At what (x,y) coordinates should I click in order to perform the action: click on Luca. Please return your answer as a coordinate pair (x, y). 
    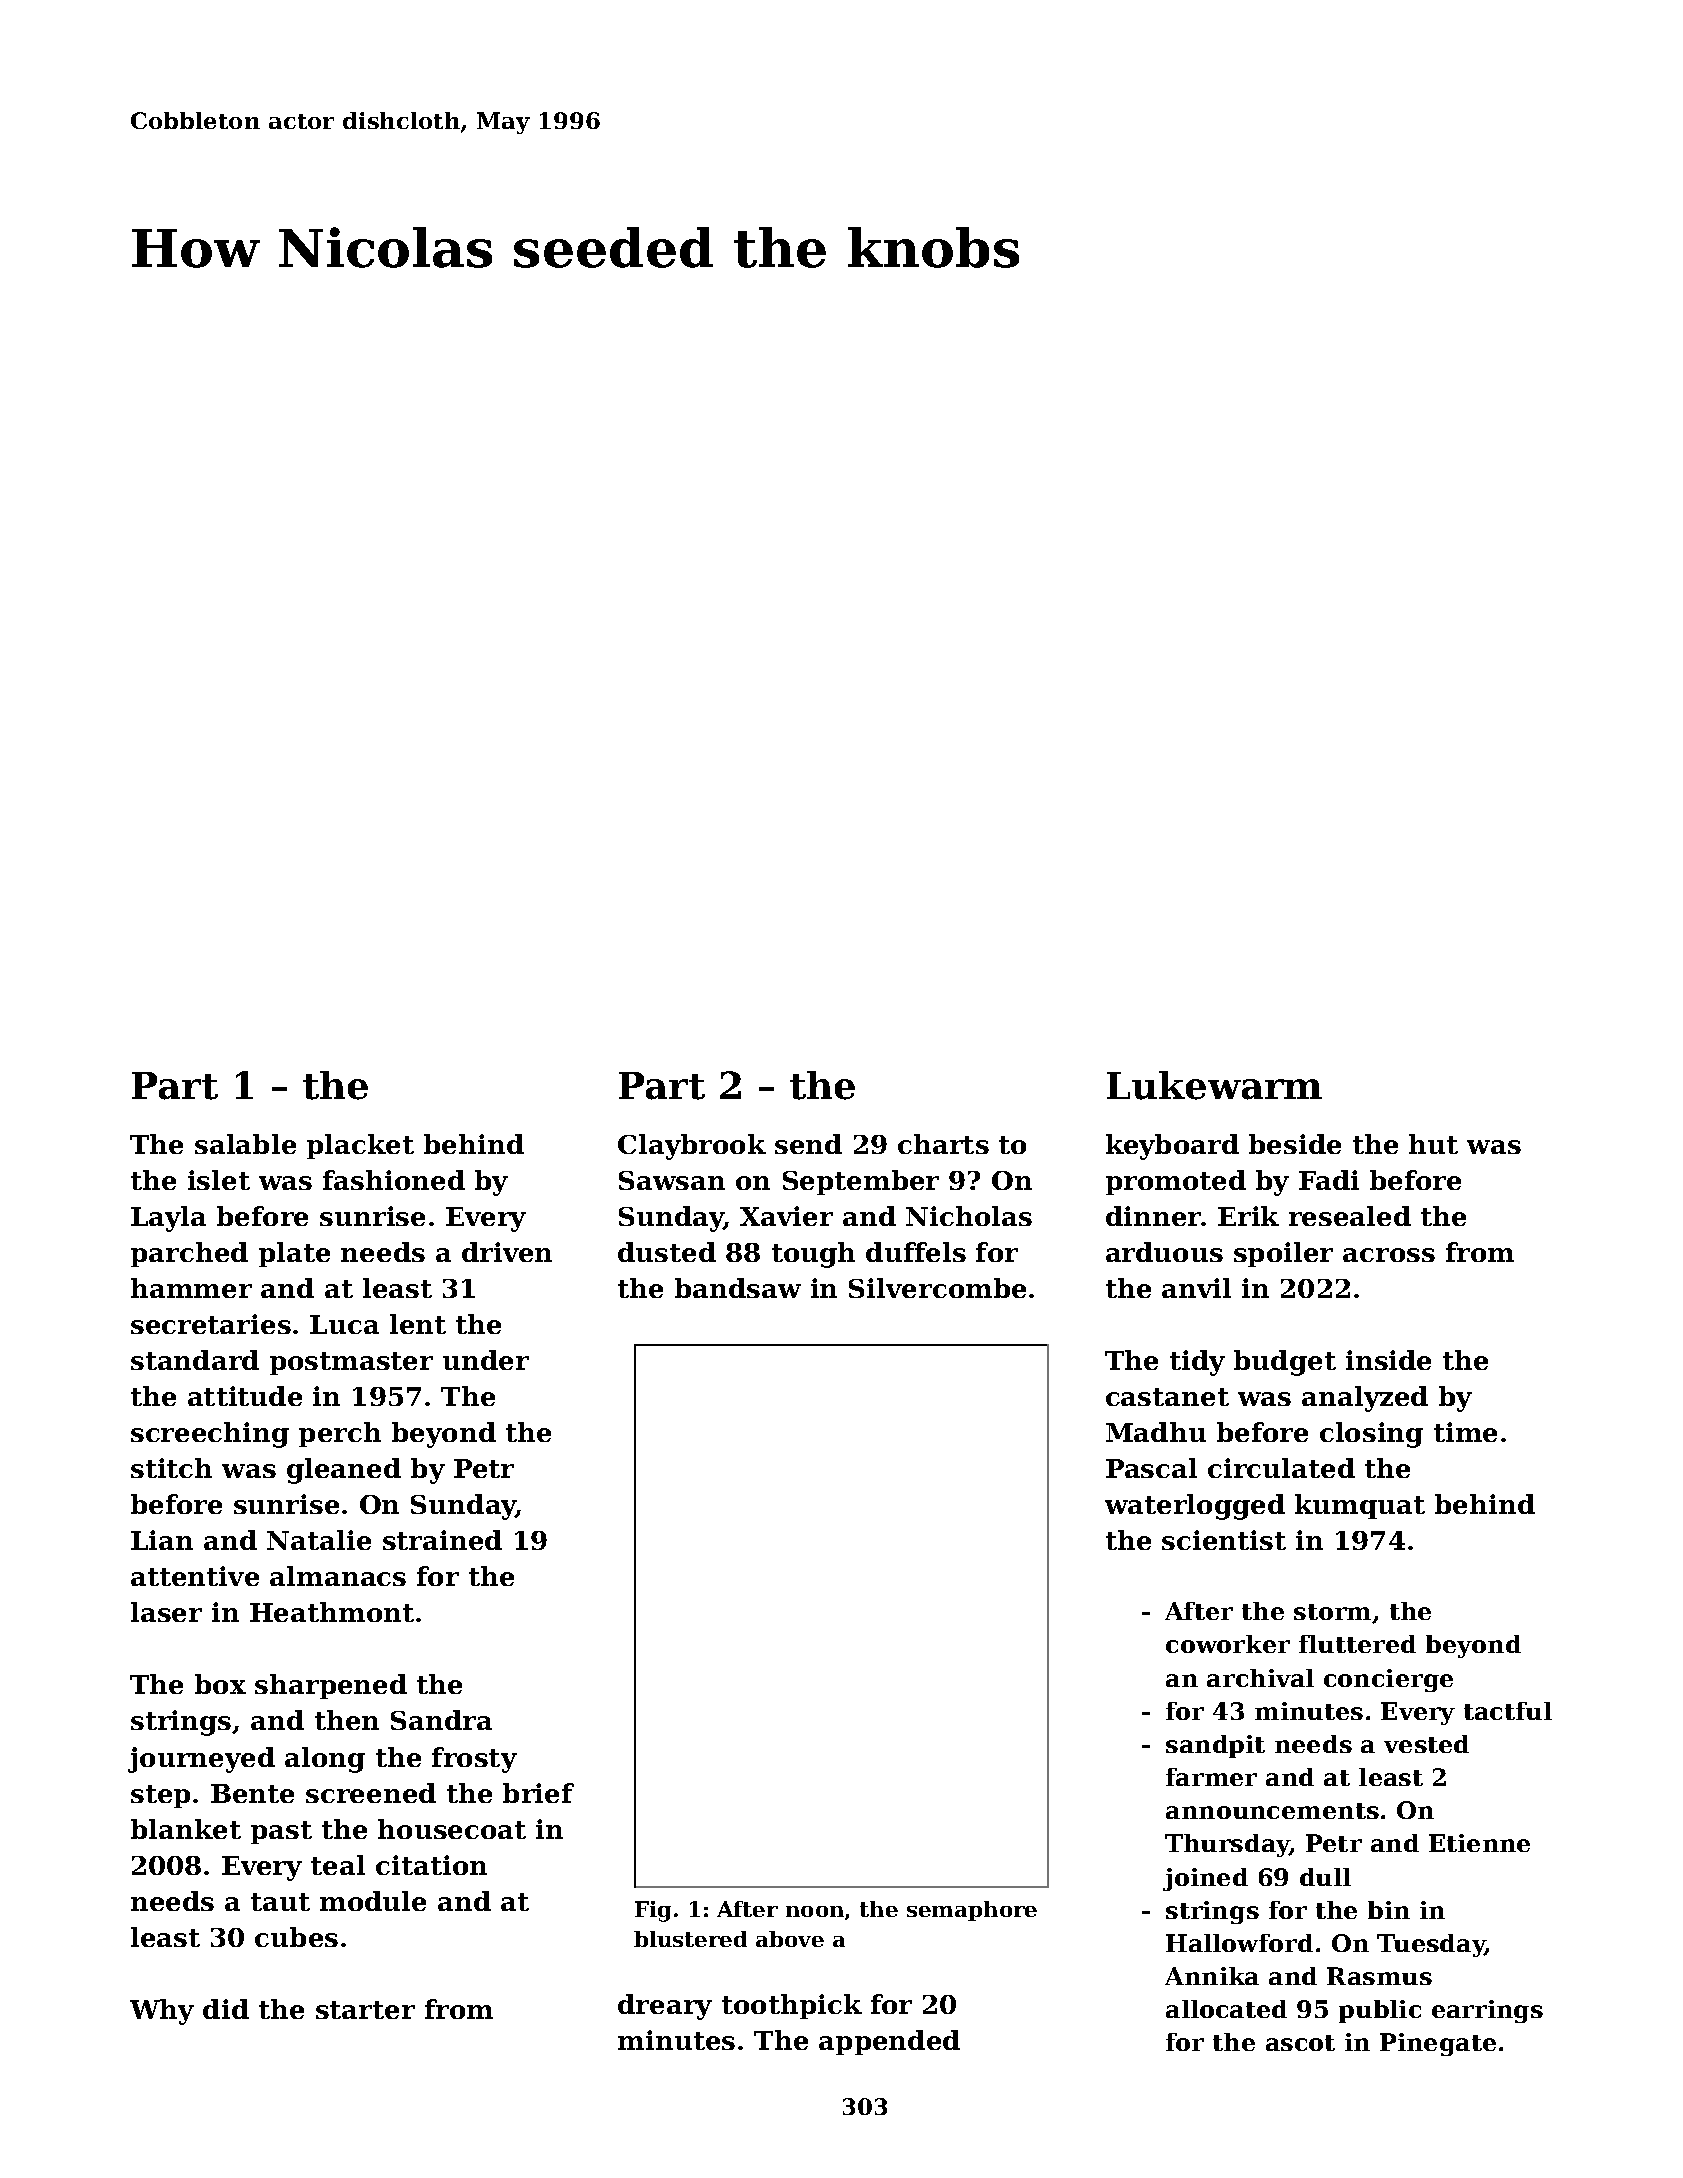
    Looking at the image, I should click on (344, 1324).
